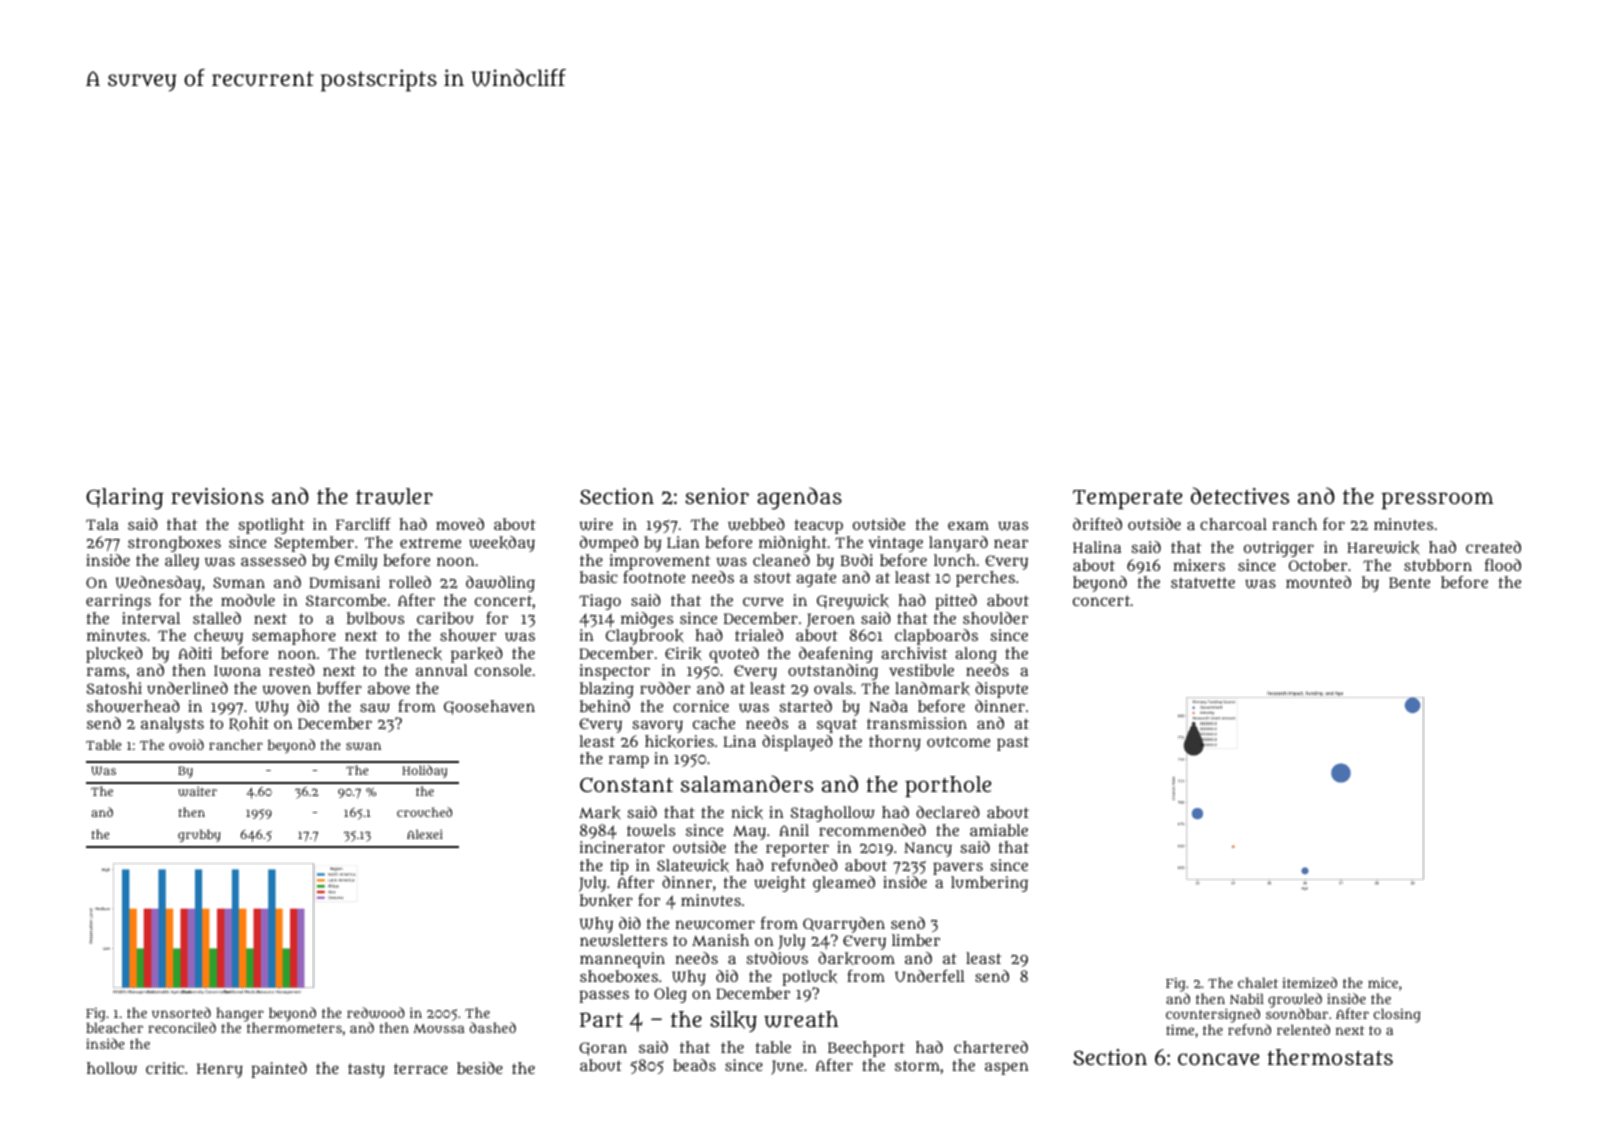 The height and width of the screenshot is (1137, 1608). I want to click on dispute, so click(1001, 690).
